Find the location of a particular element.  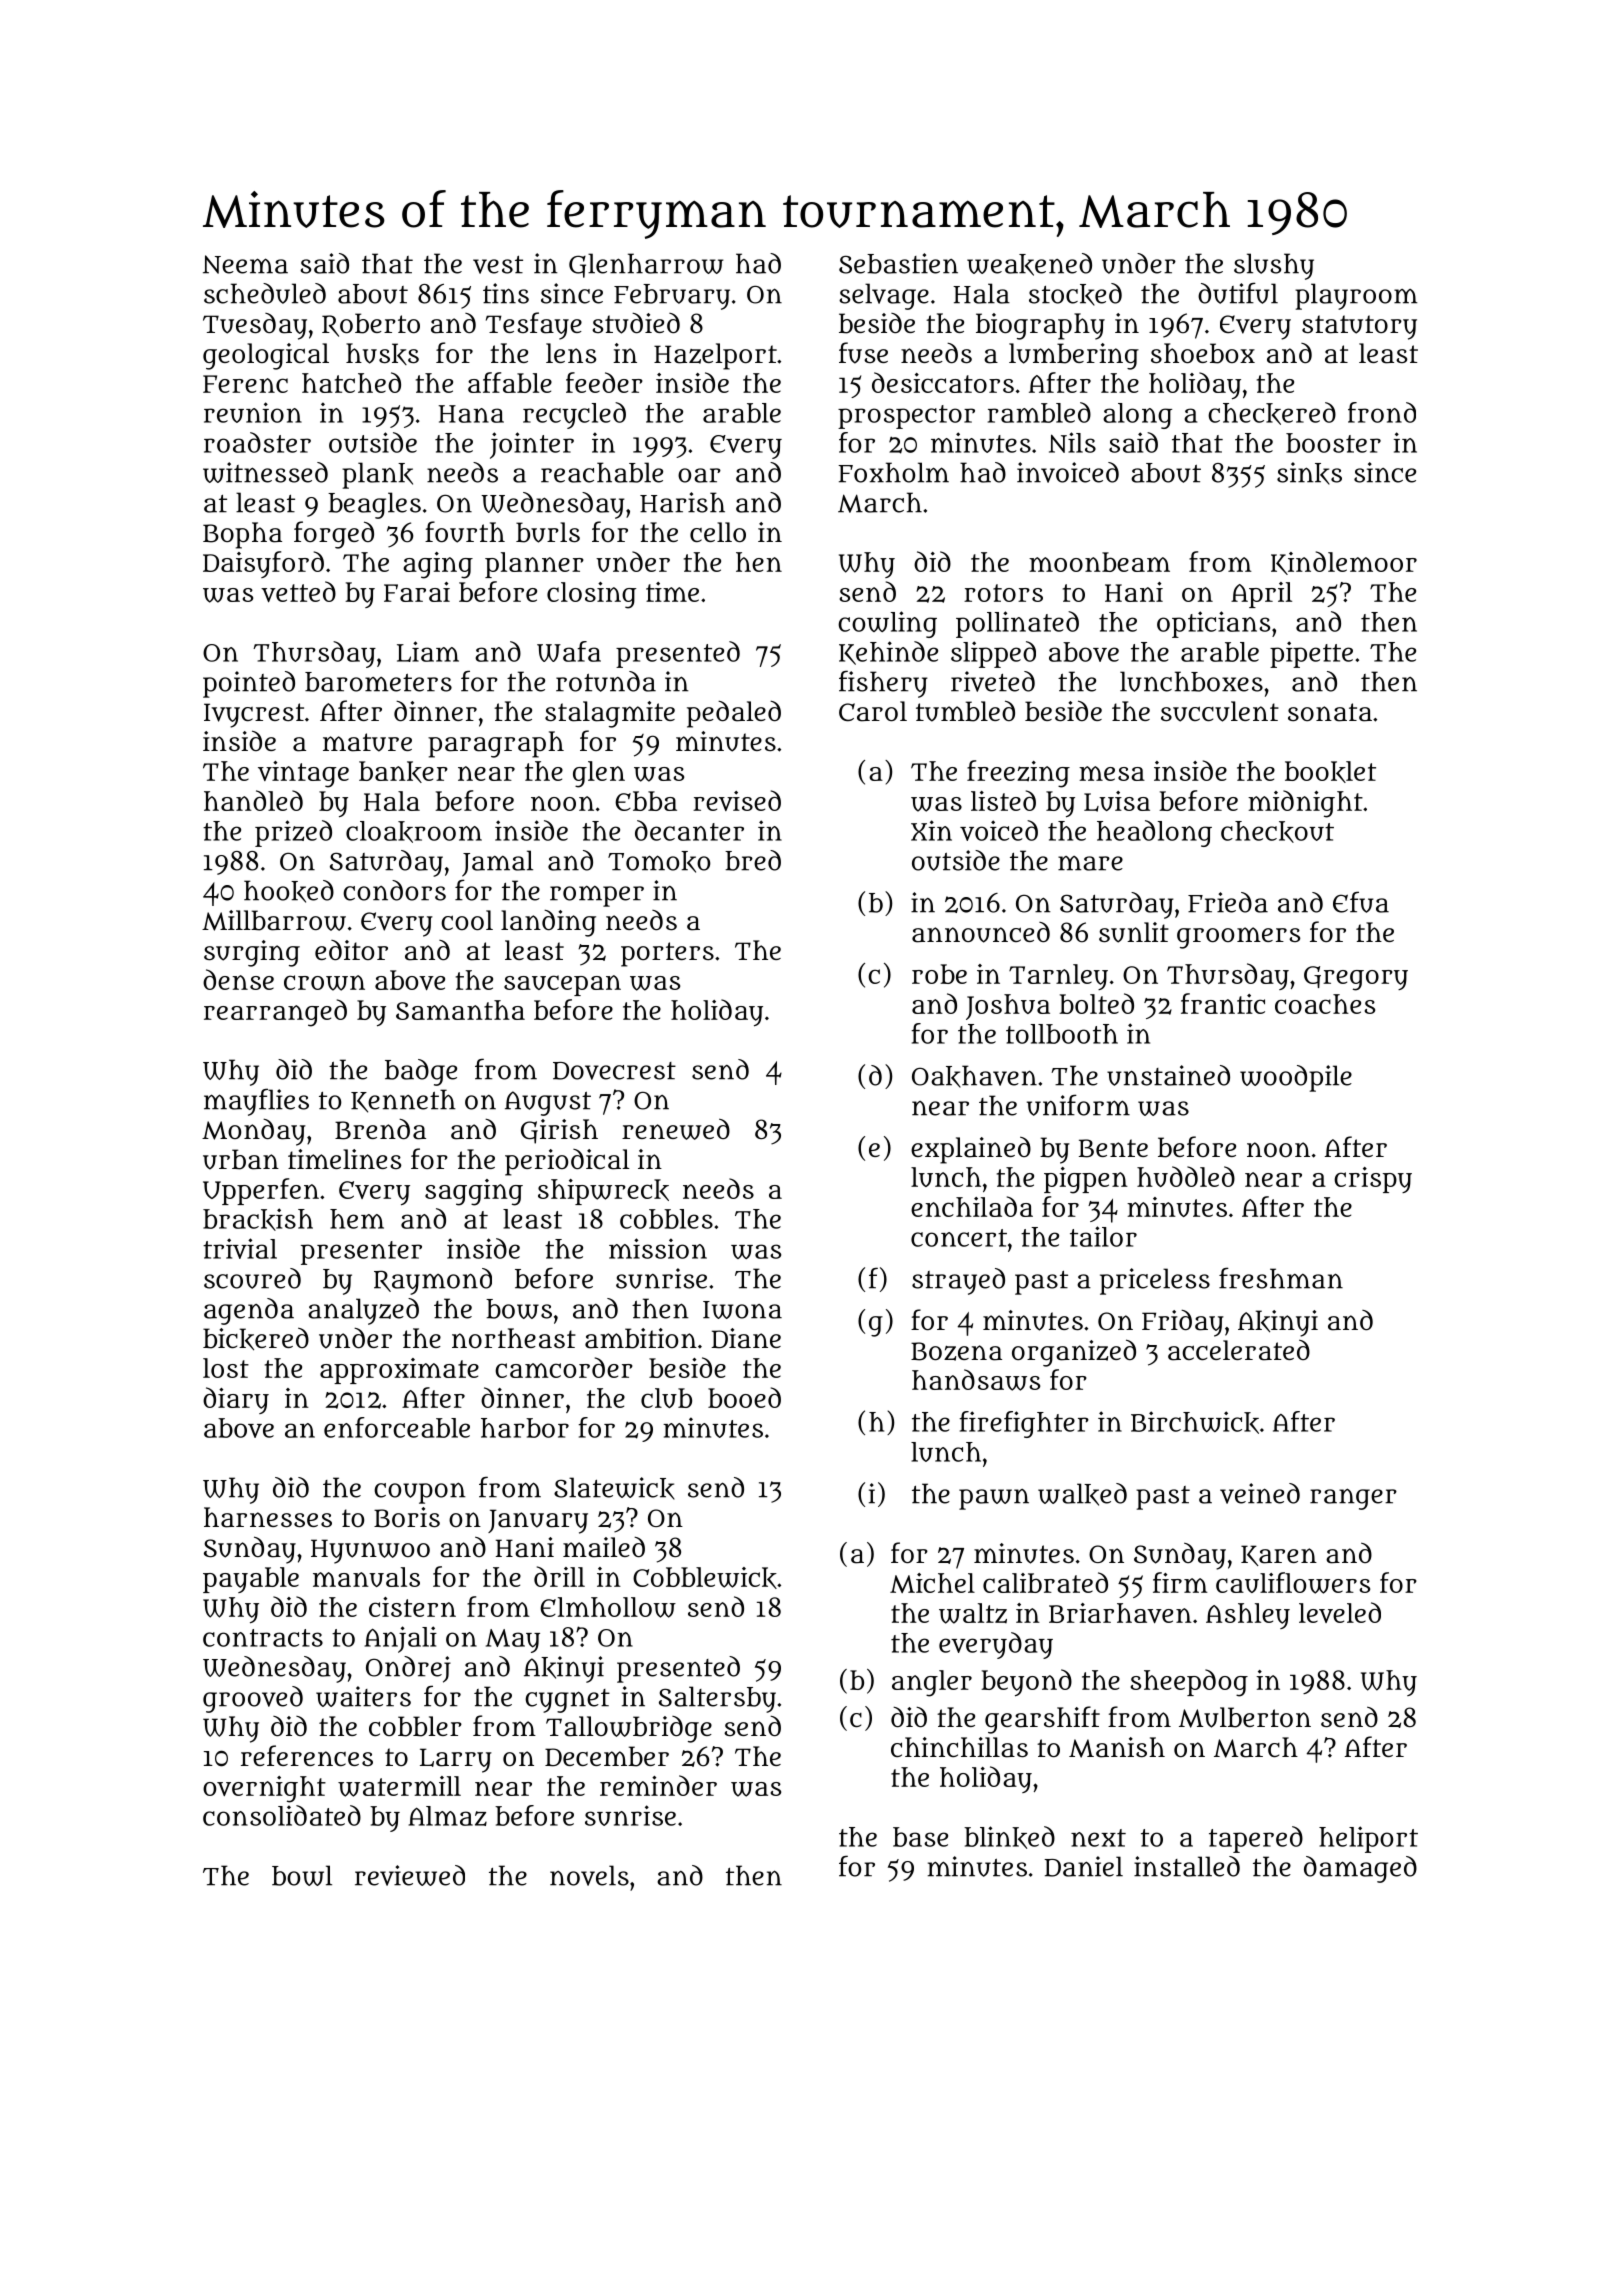

oar is located at coordinates (699, 475).
